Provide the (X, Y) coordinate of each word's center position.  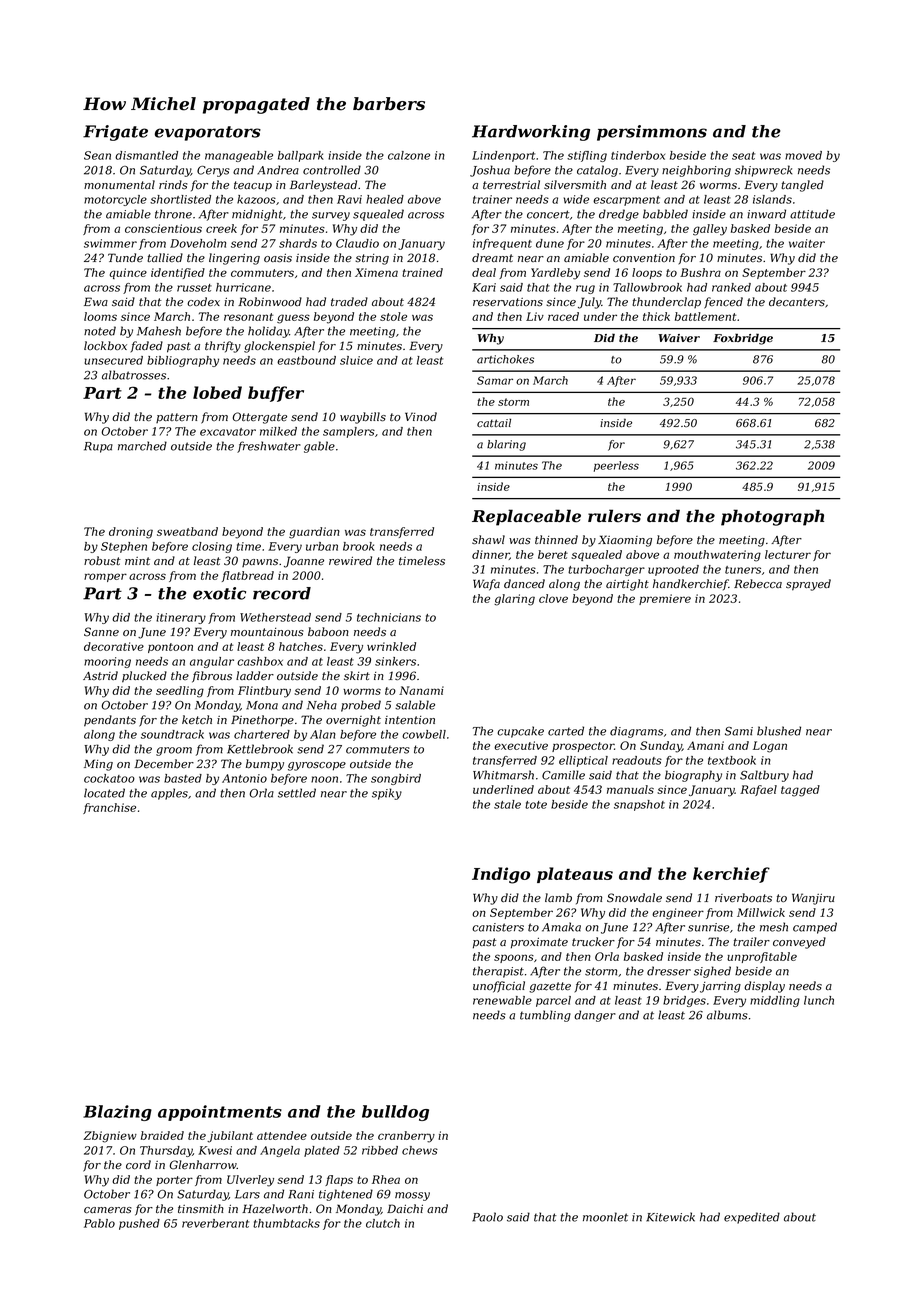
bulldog (395, 1113)
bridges (684, 1001)
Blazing (117, 1113)
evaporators (208, 133)
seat (743, 156)
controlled (332, 170)
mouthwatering (717, 556)
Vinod (421, 416)
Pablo (99, 1223)
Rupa (98, 447)
